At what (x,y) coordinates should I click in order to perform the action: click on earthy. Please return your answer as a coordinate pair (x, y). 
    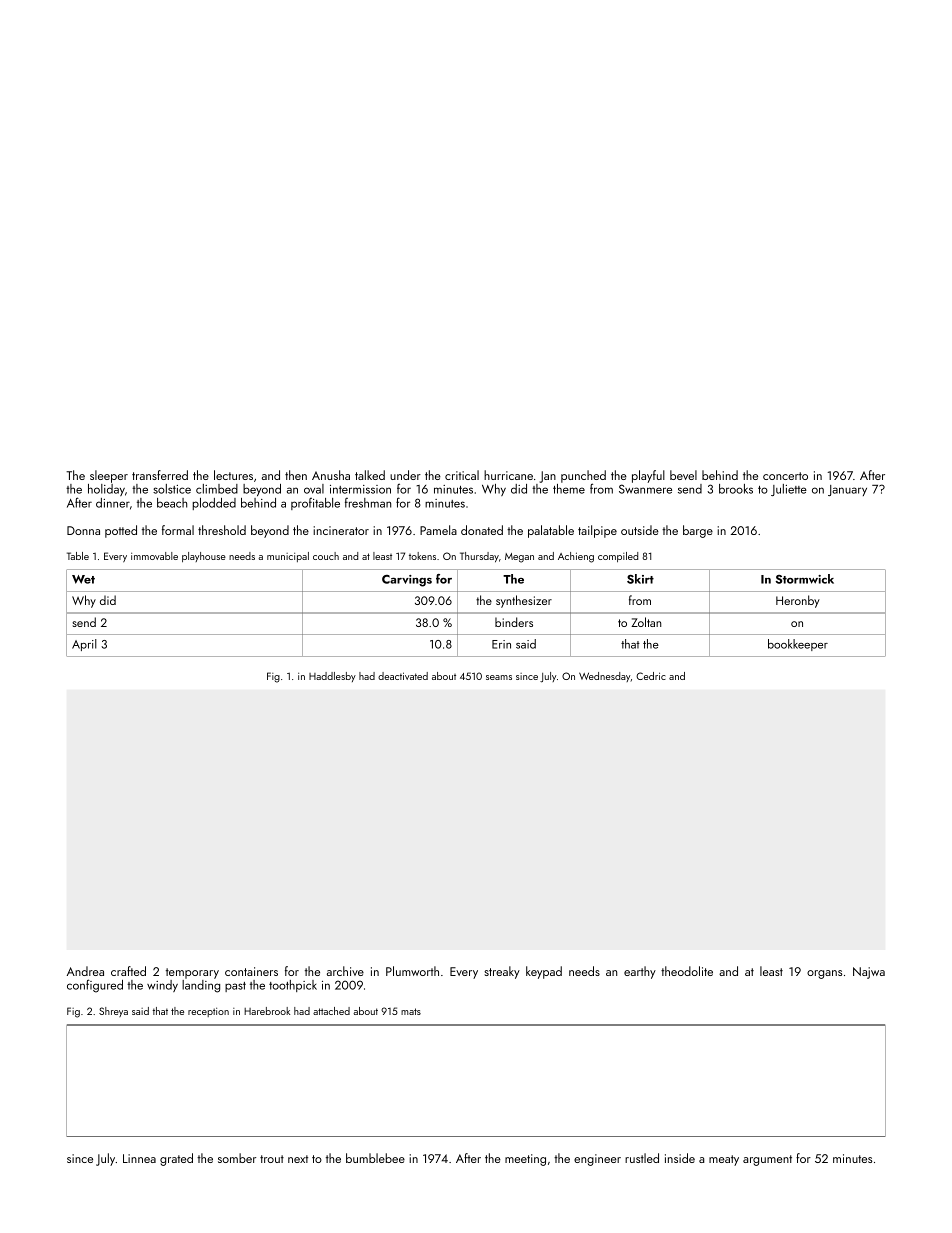
    Looking at the image, I should click on (640, 972).
